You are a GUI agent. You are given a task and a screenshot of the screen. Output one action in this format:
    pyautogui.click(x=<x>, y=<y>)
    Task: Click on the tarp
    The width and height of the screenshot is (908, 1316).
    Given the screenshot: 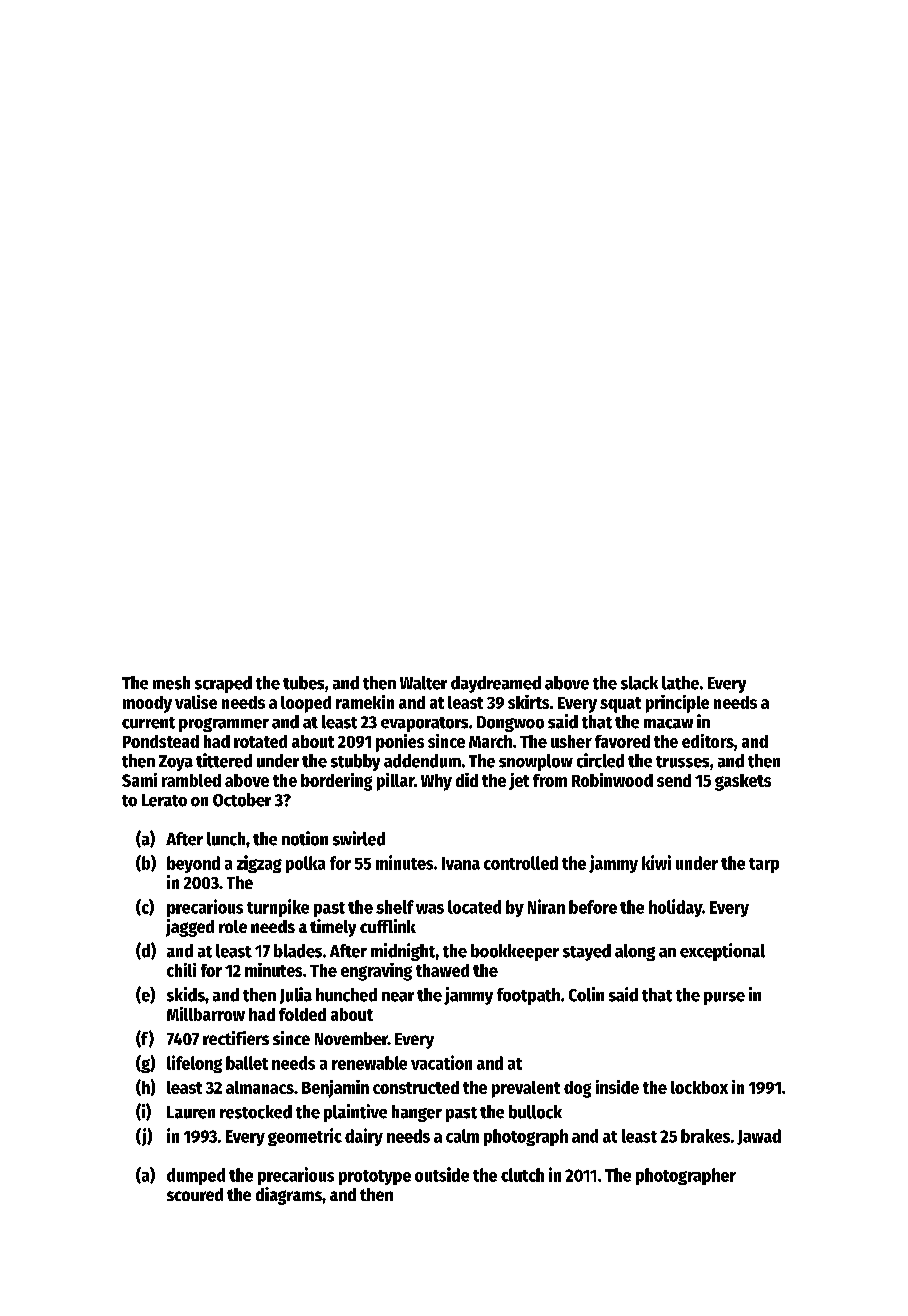 What is the action you would take?
    pyautogui.click(x=764, y=865)
